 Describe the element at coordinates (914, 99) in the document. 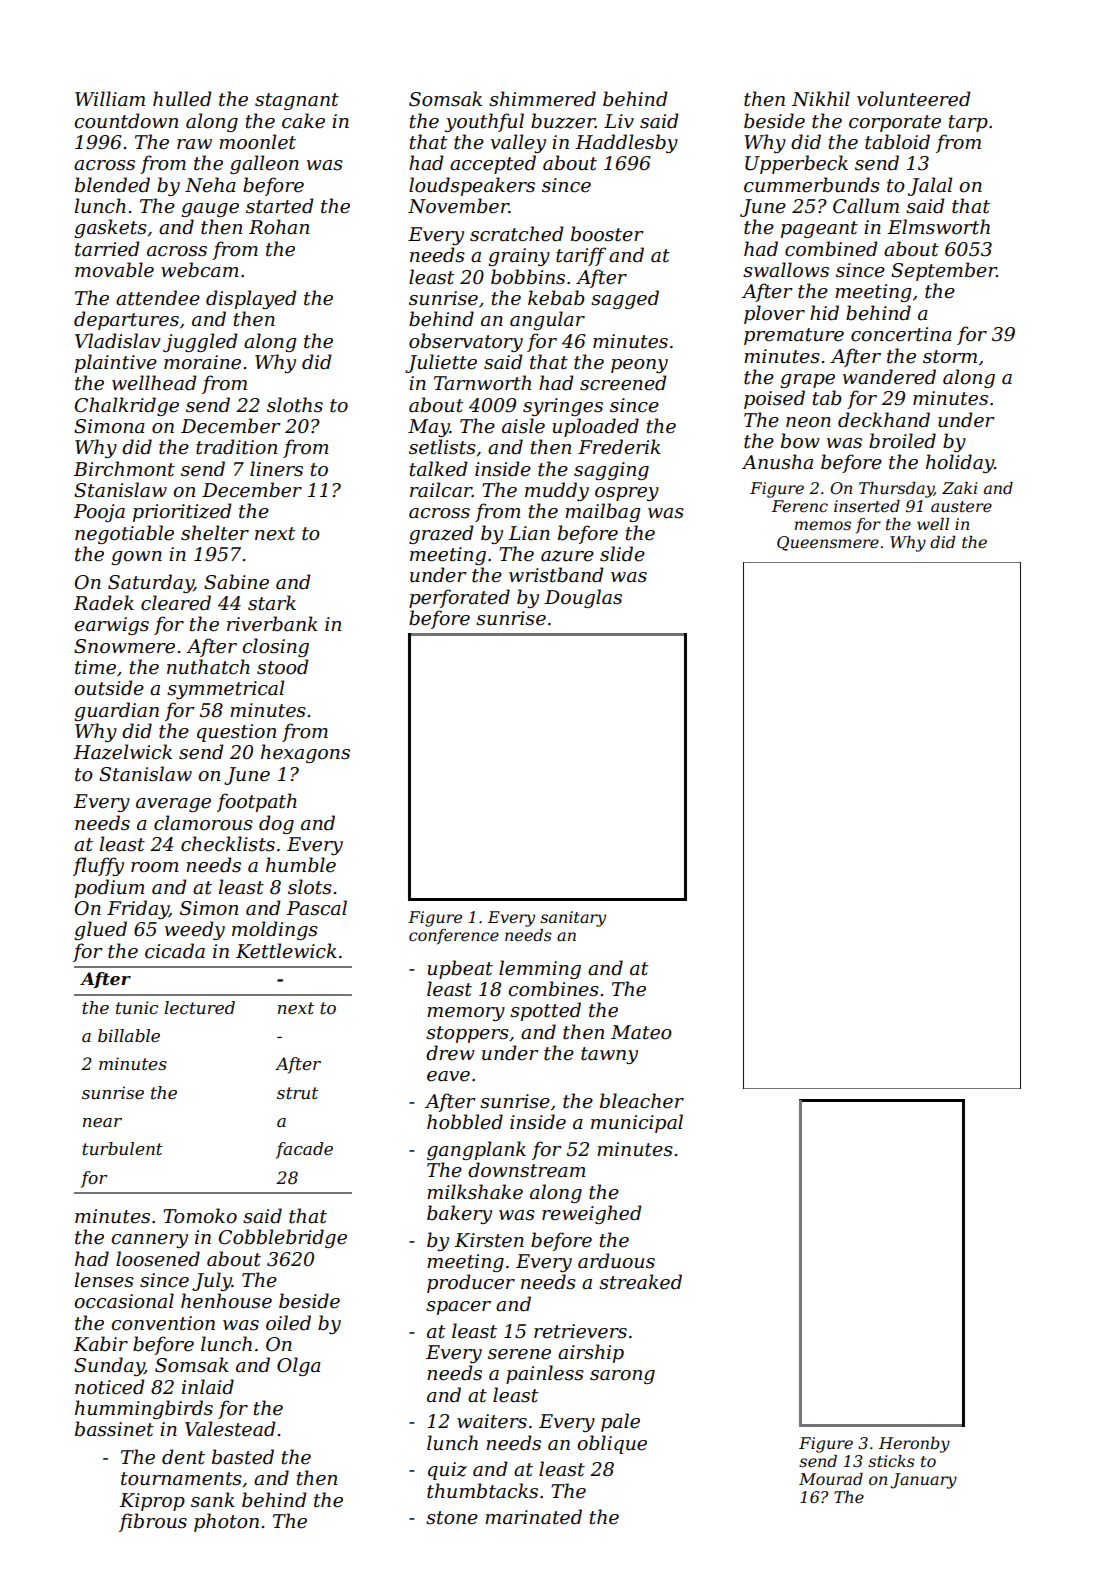

I see `volunteered` at that location.
